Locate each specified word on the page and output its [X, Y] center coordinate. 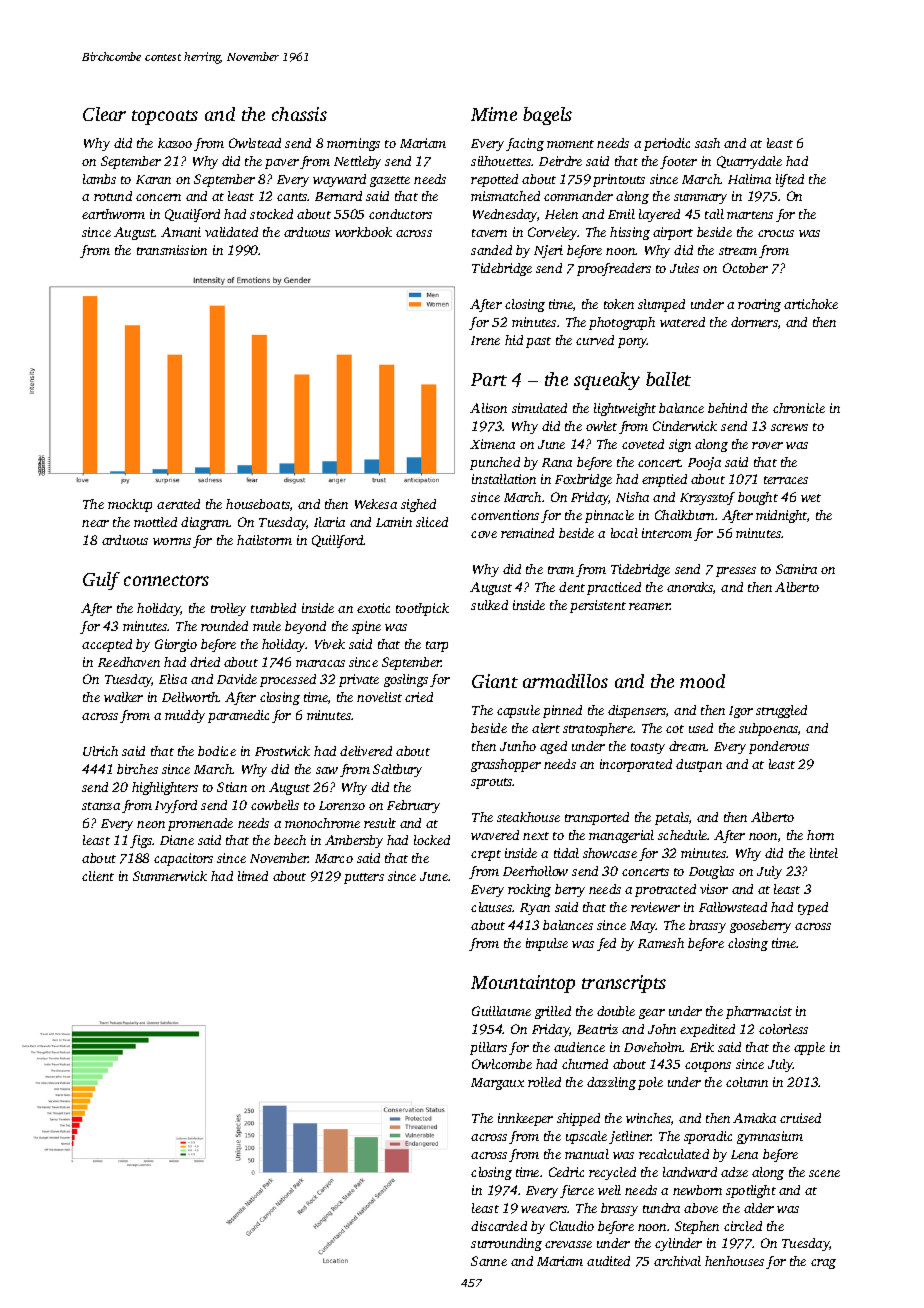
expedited [707, 1030]
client [98, 876]
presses [736, 572]
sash [707, 143]
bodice [217, 751]
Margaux [497, 1084]
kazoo [175, 143]
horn [820, 835]
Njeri [548, 251]
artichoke [811, 304]
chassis [299, 114]
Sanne [489, 1261]
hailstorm [264, 540]
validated [231, 232]
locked [432, 840]
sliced [432, 522]
